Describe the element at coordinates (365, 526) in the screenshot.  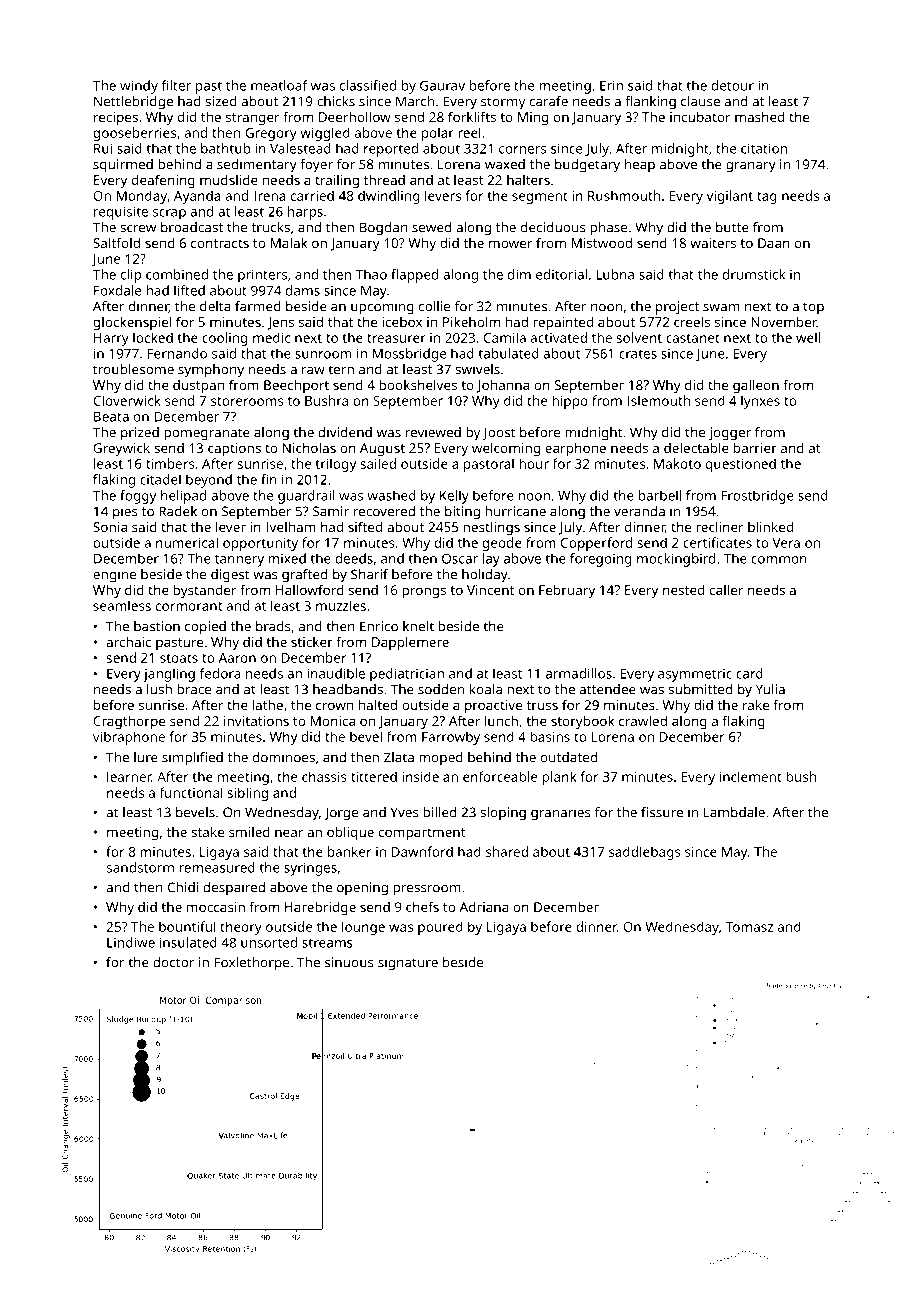
I see `sifted` at that location.
